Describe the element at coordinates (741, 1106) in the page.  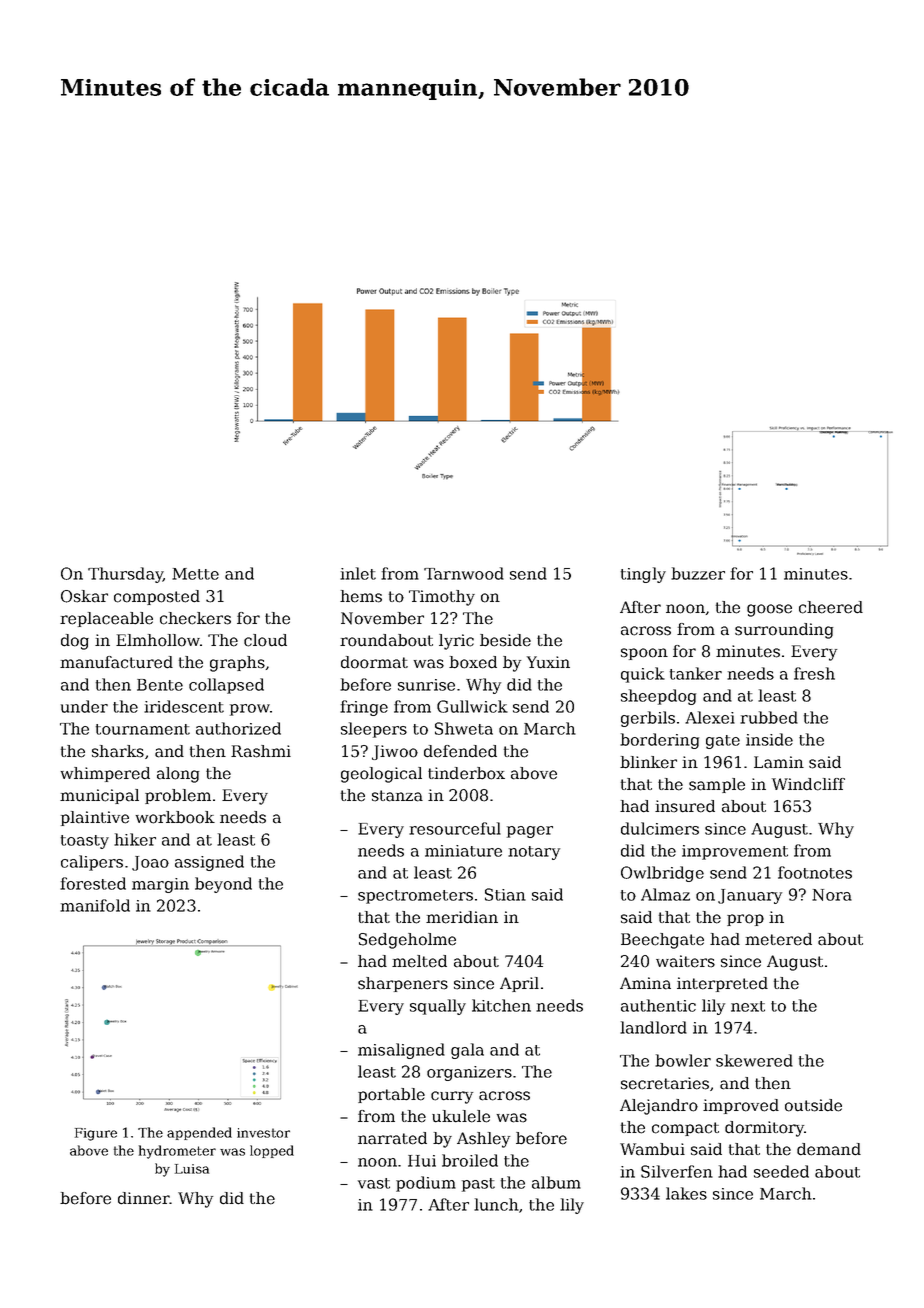
I see `improved` at that location.
